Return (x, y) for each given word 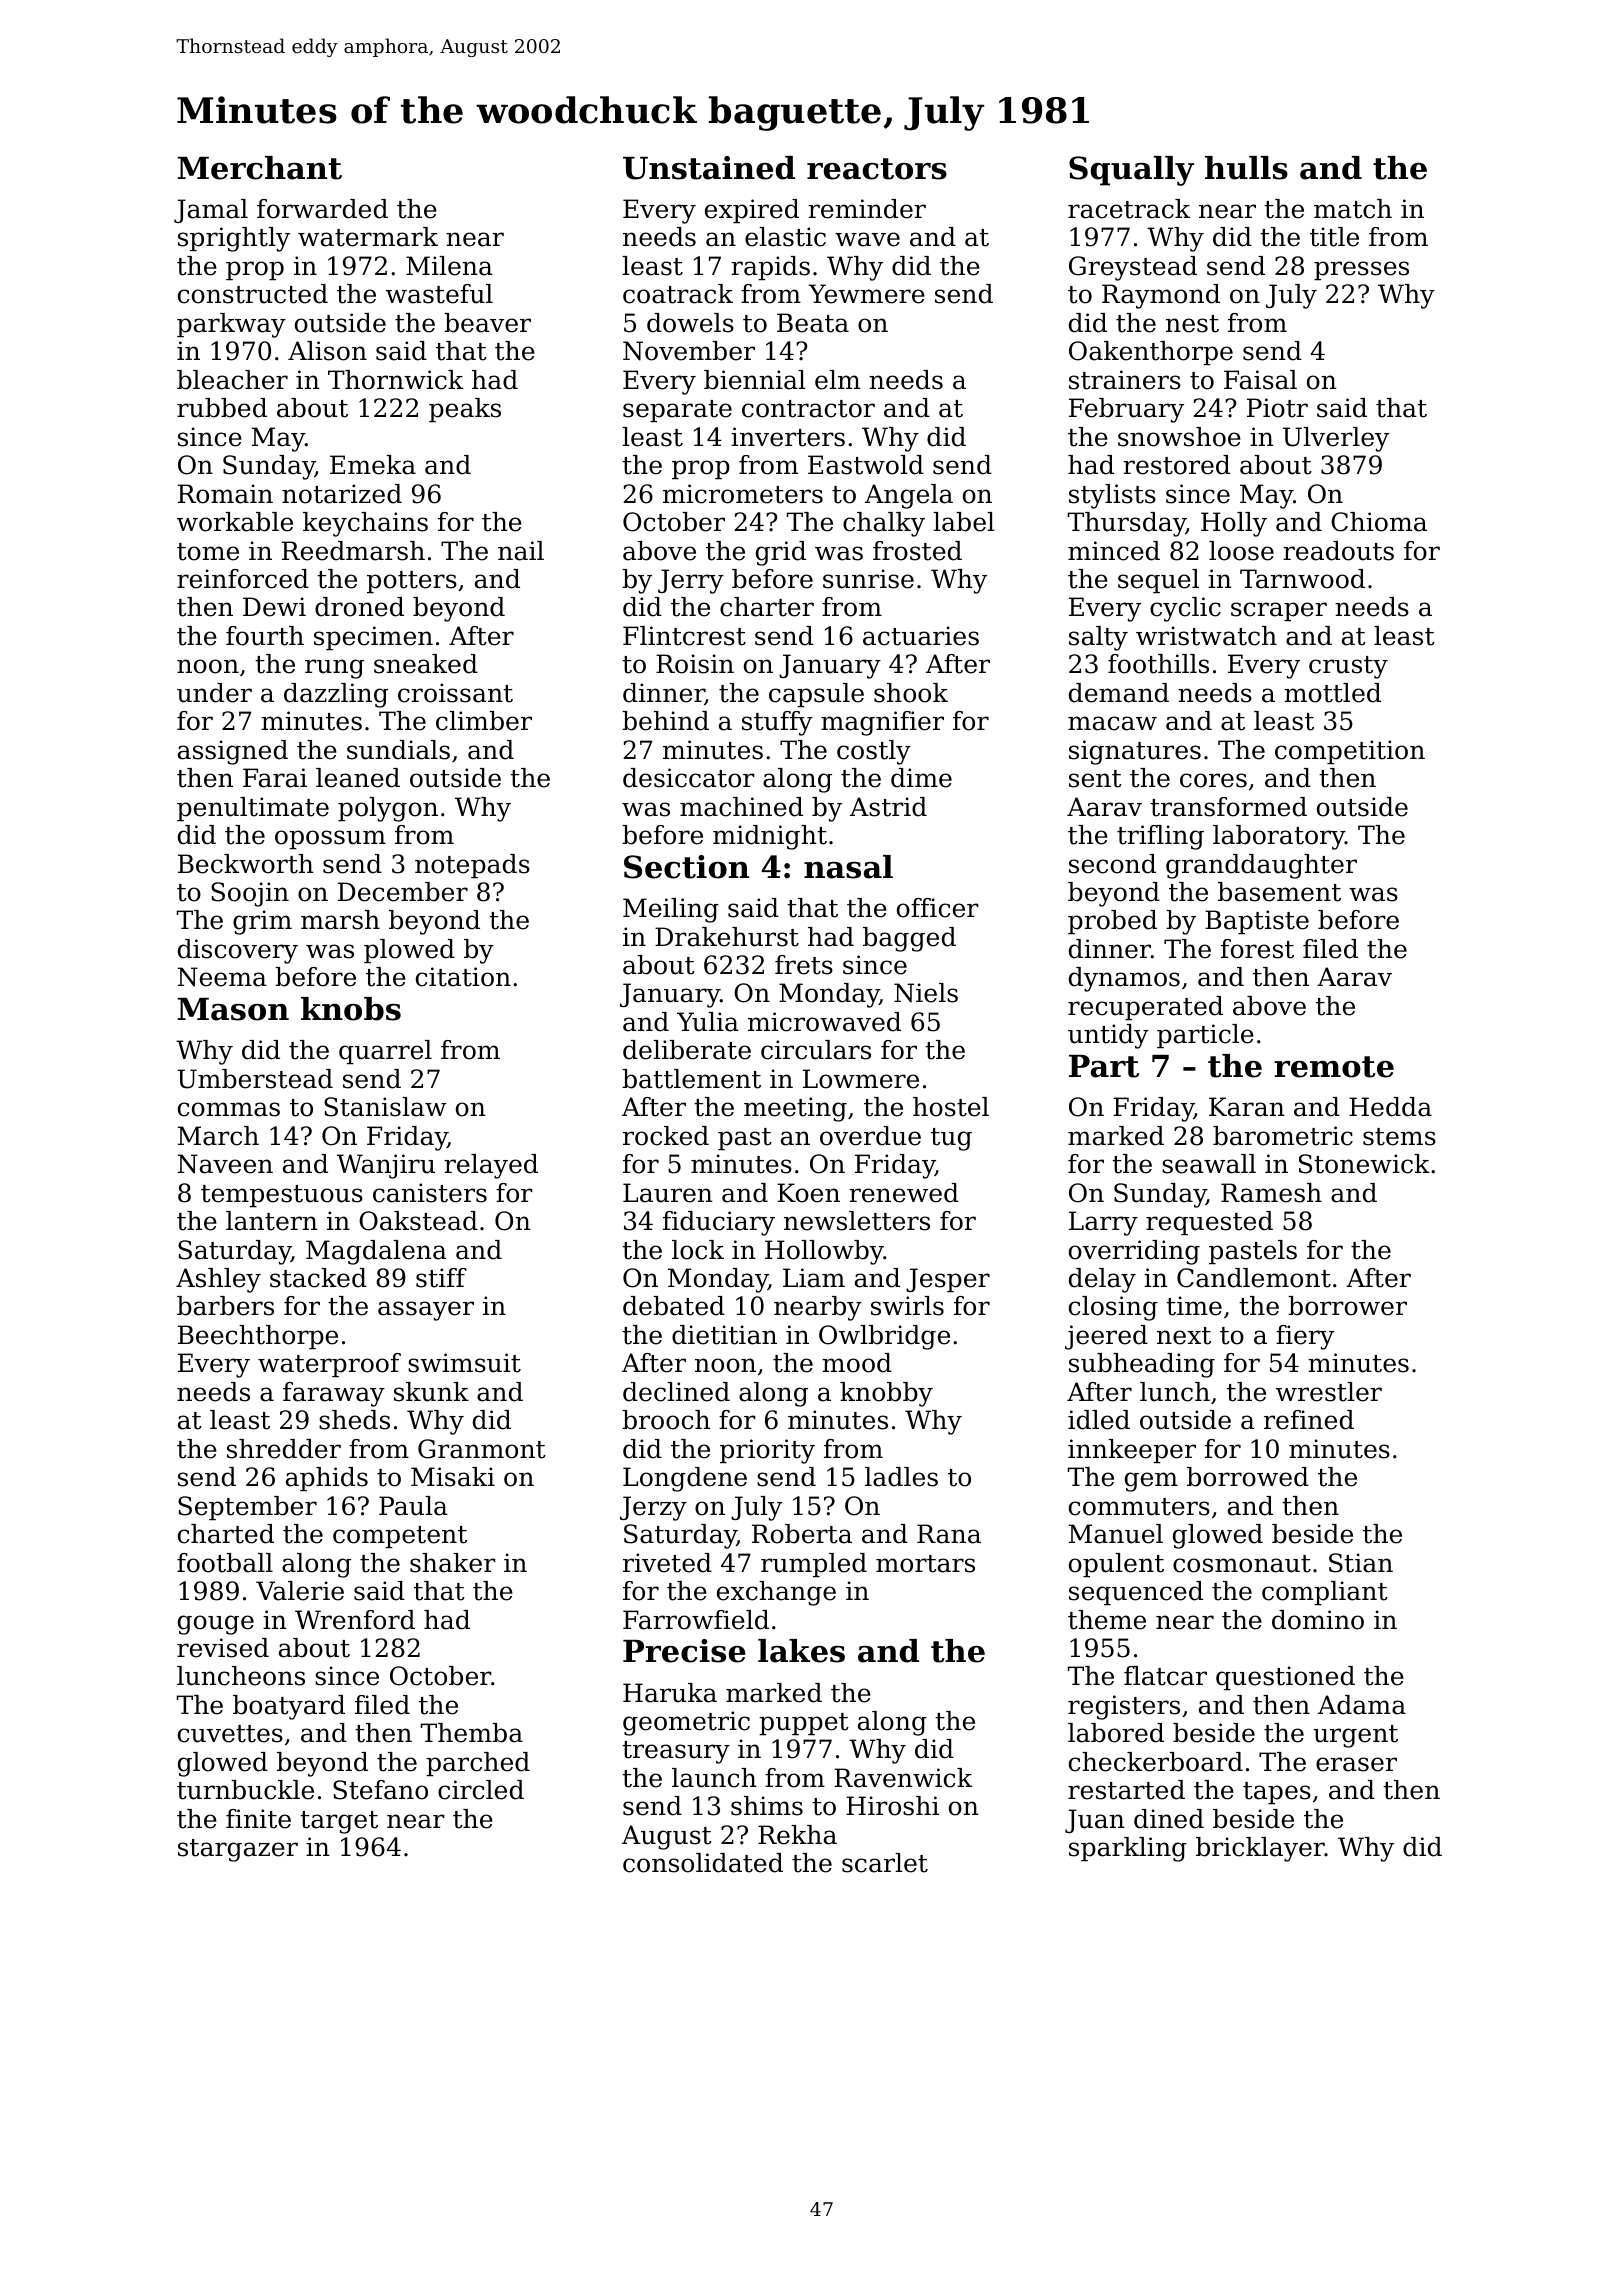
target (339, 1822)
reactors (877, 169)
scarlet (885, 1863)
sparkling (1128, 1849)
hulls (1246, 168)
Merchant (260, 168)
